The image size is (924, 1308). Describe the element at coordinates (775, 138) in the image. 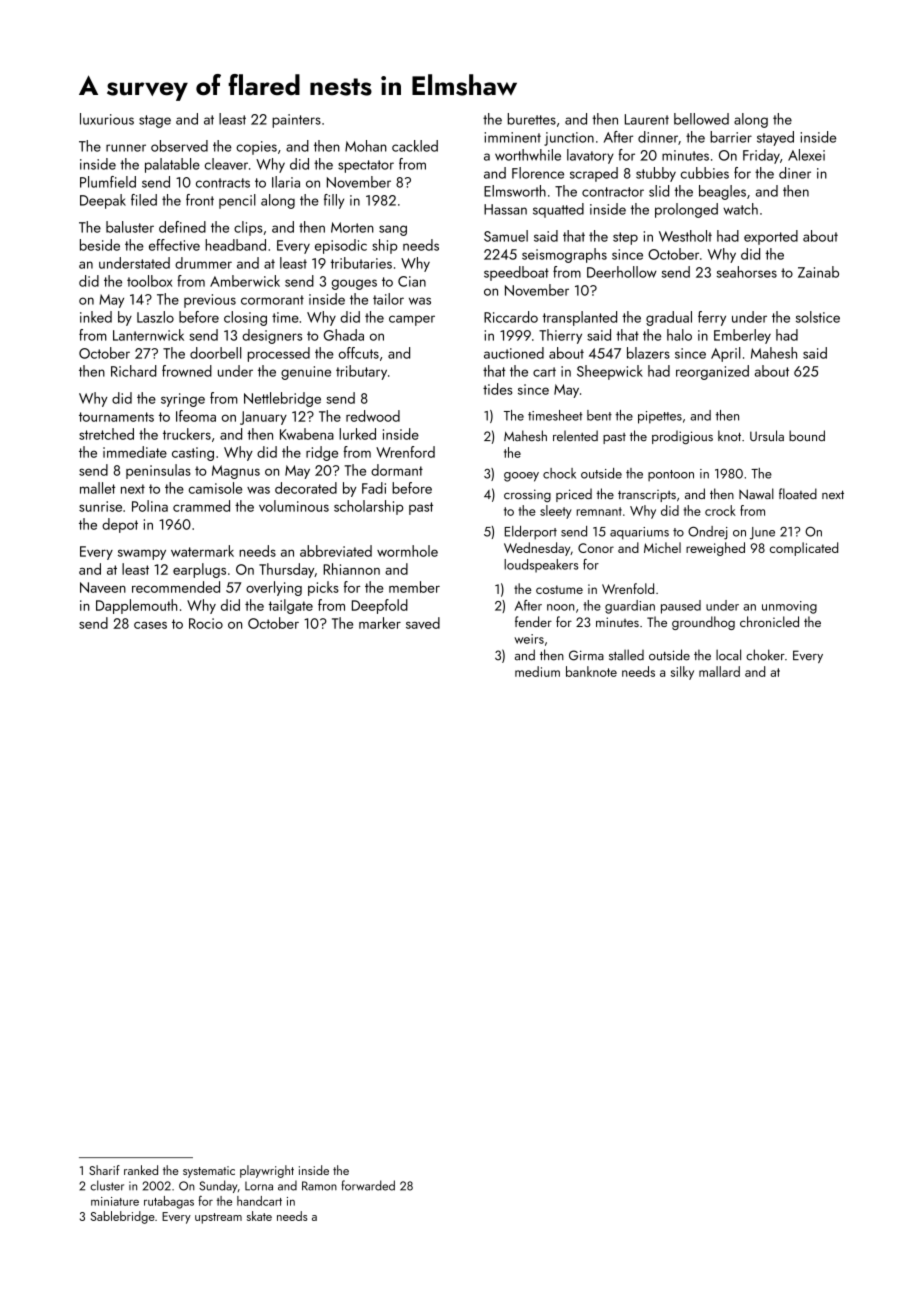

I see `stayed` at that location.
